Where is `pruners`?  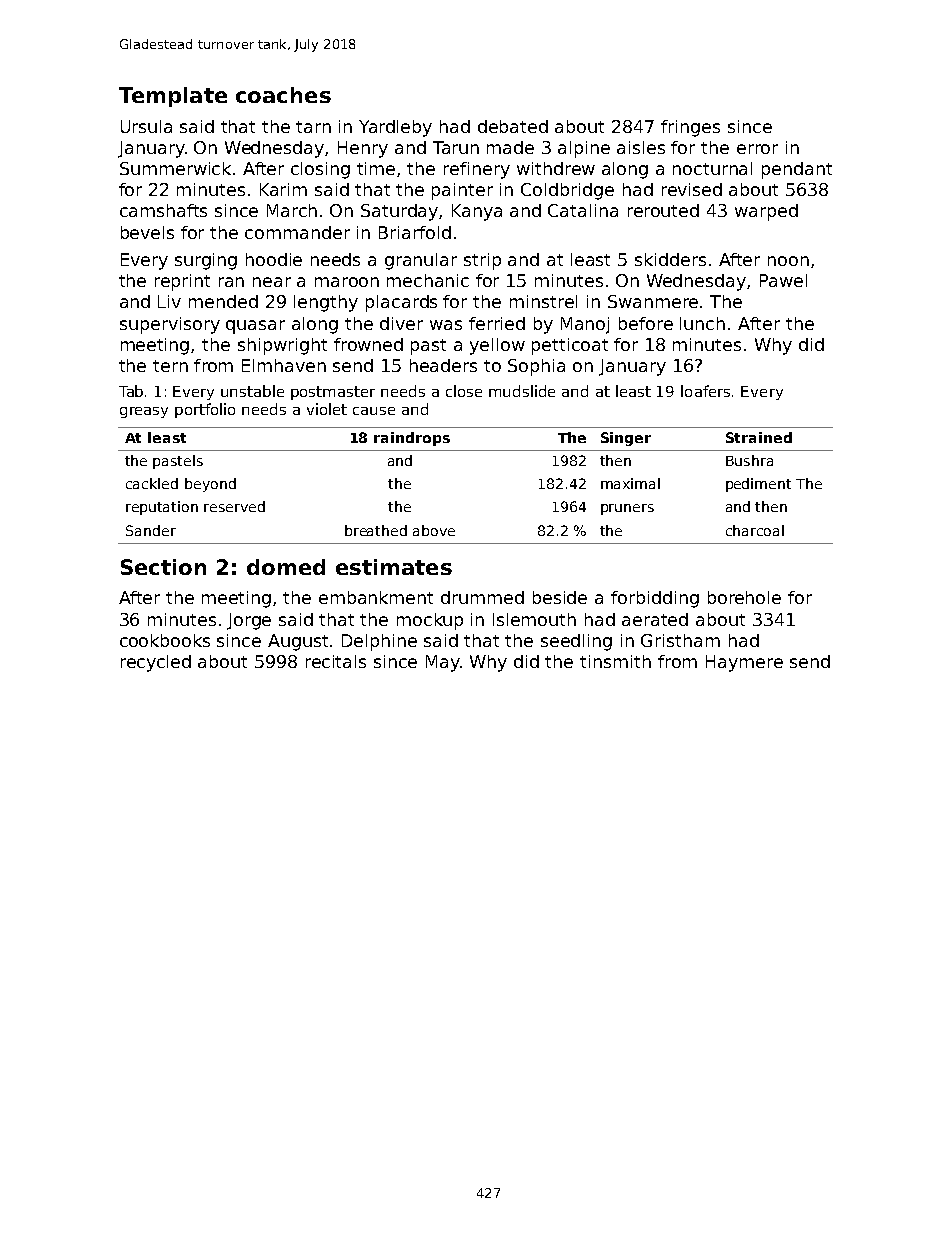 pruners is located at coordinates (627, 509).
